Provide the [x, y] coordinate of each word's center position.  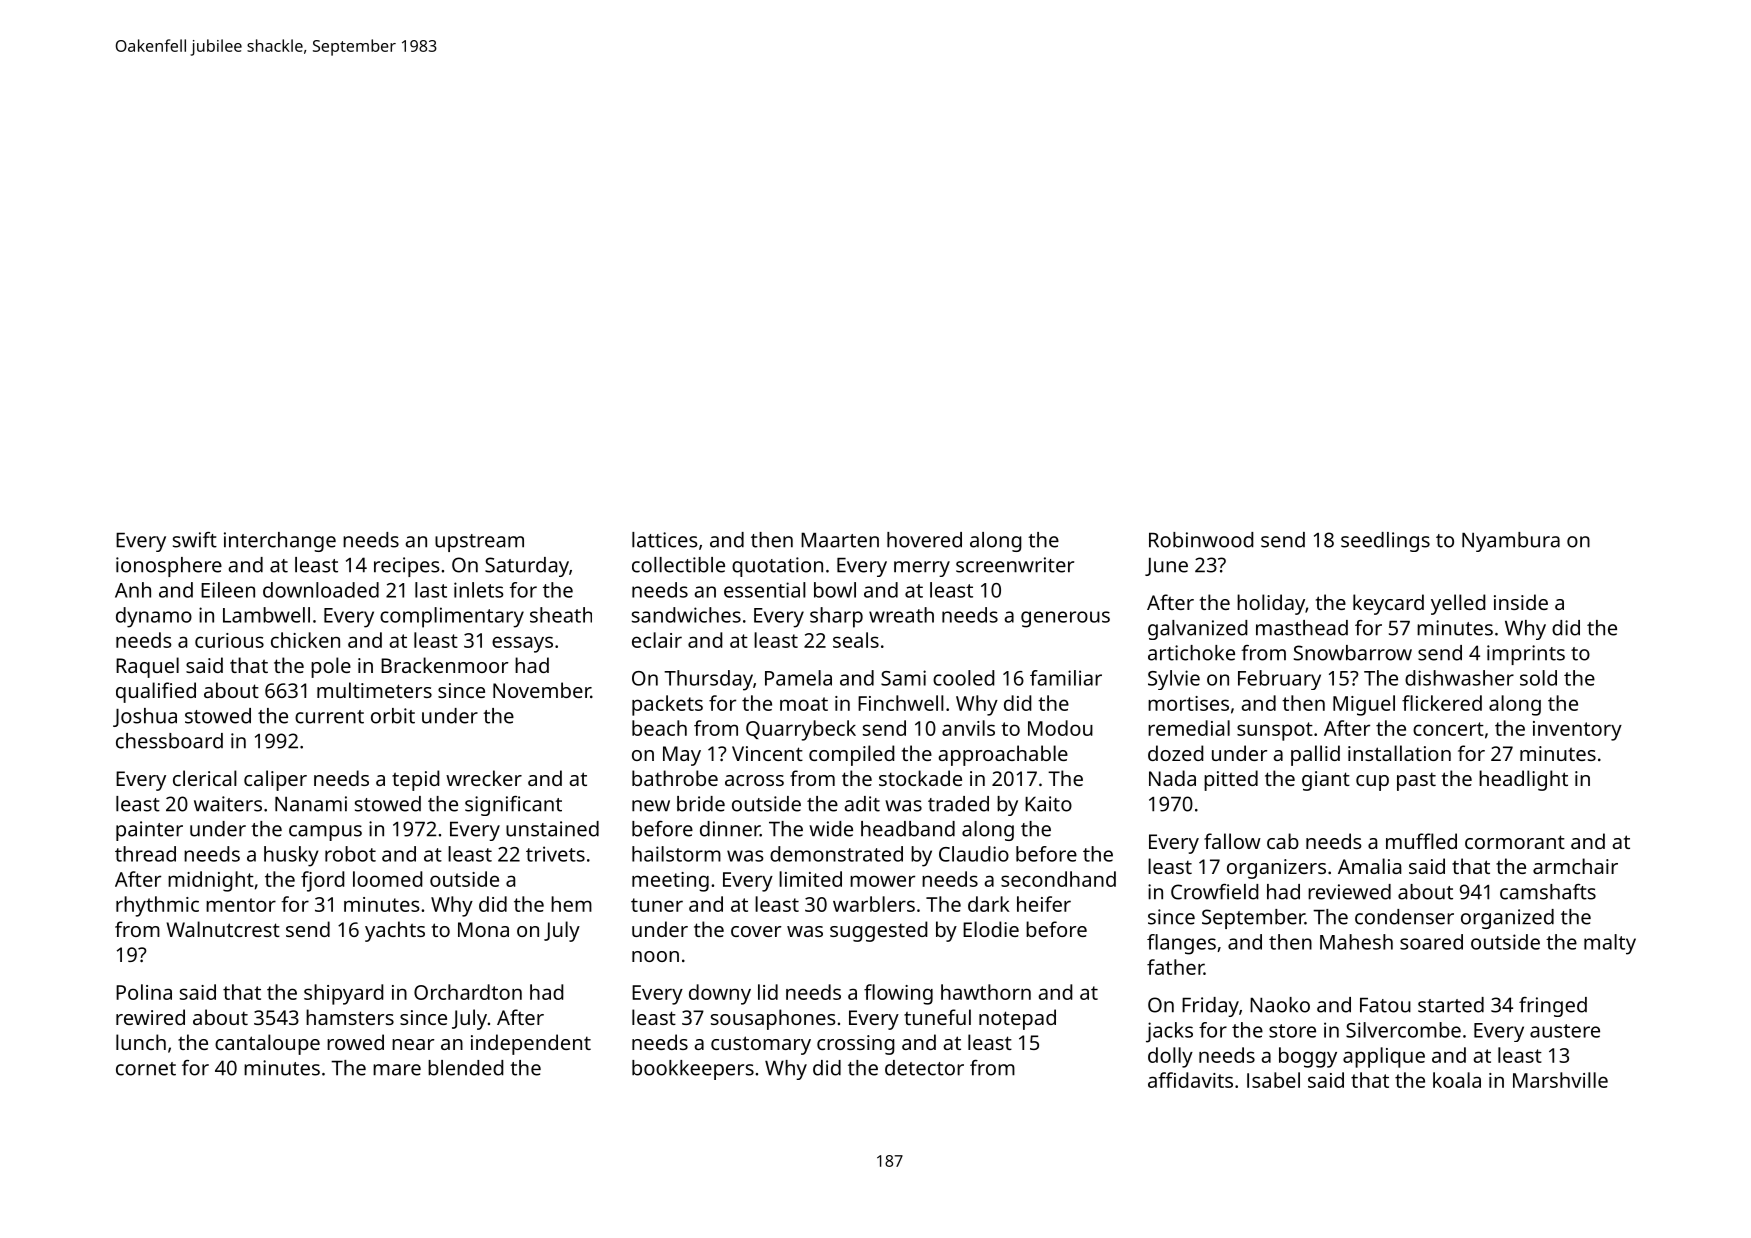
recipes [407, 567]
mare [397, 1070]
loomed [388, 879]
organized [1507, 919]
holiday [1271, 604]
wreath [901, 615]
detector [924, 1068]
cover [756, 931]
